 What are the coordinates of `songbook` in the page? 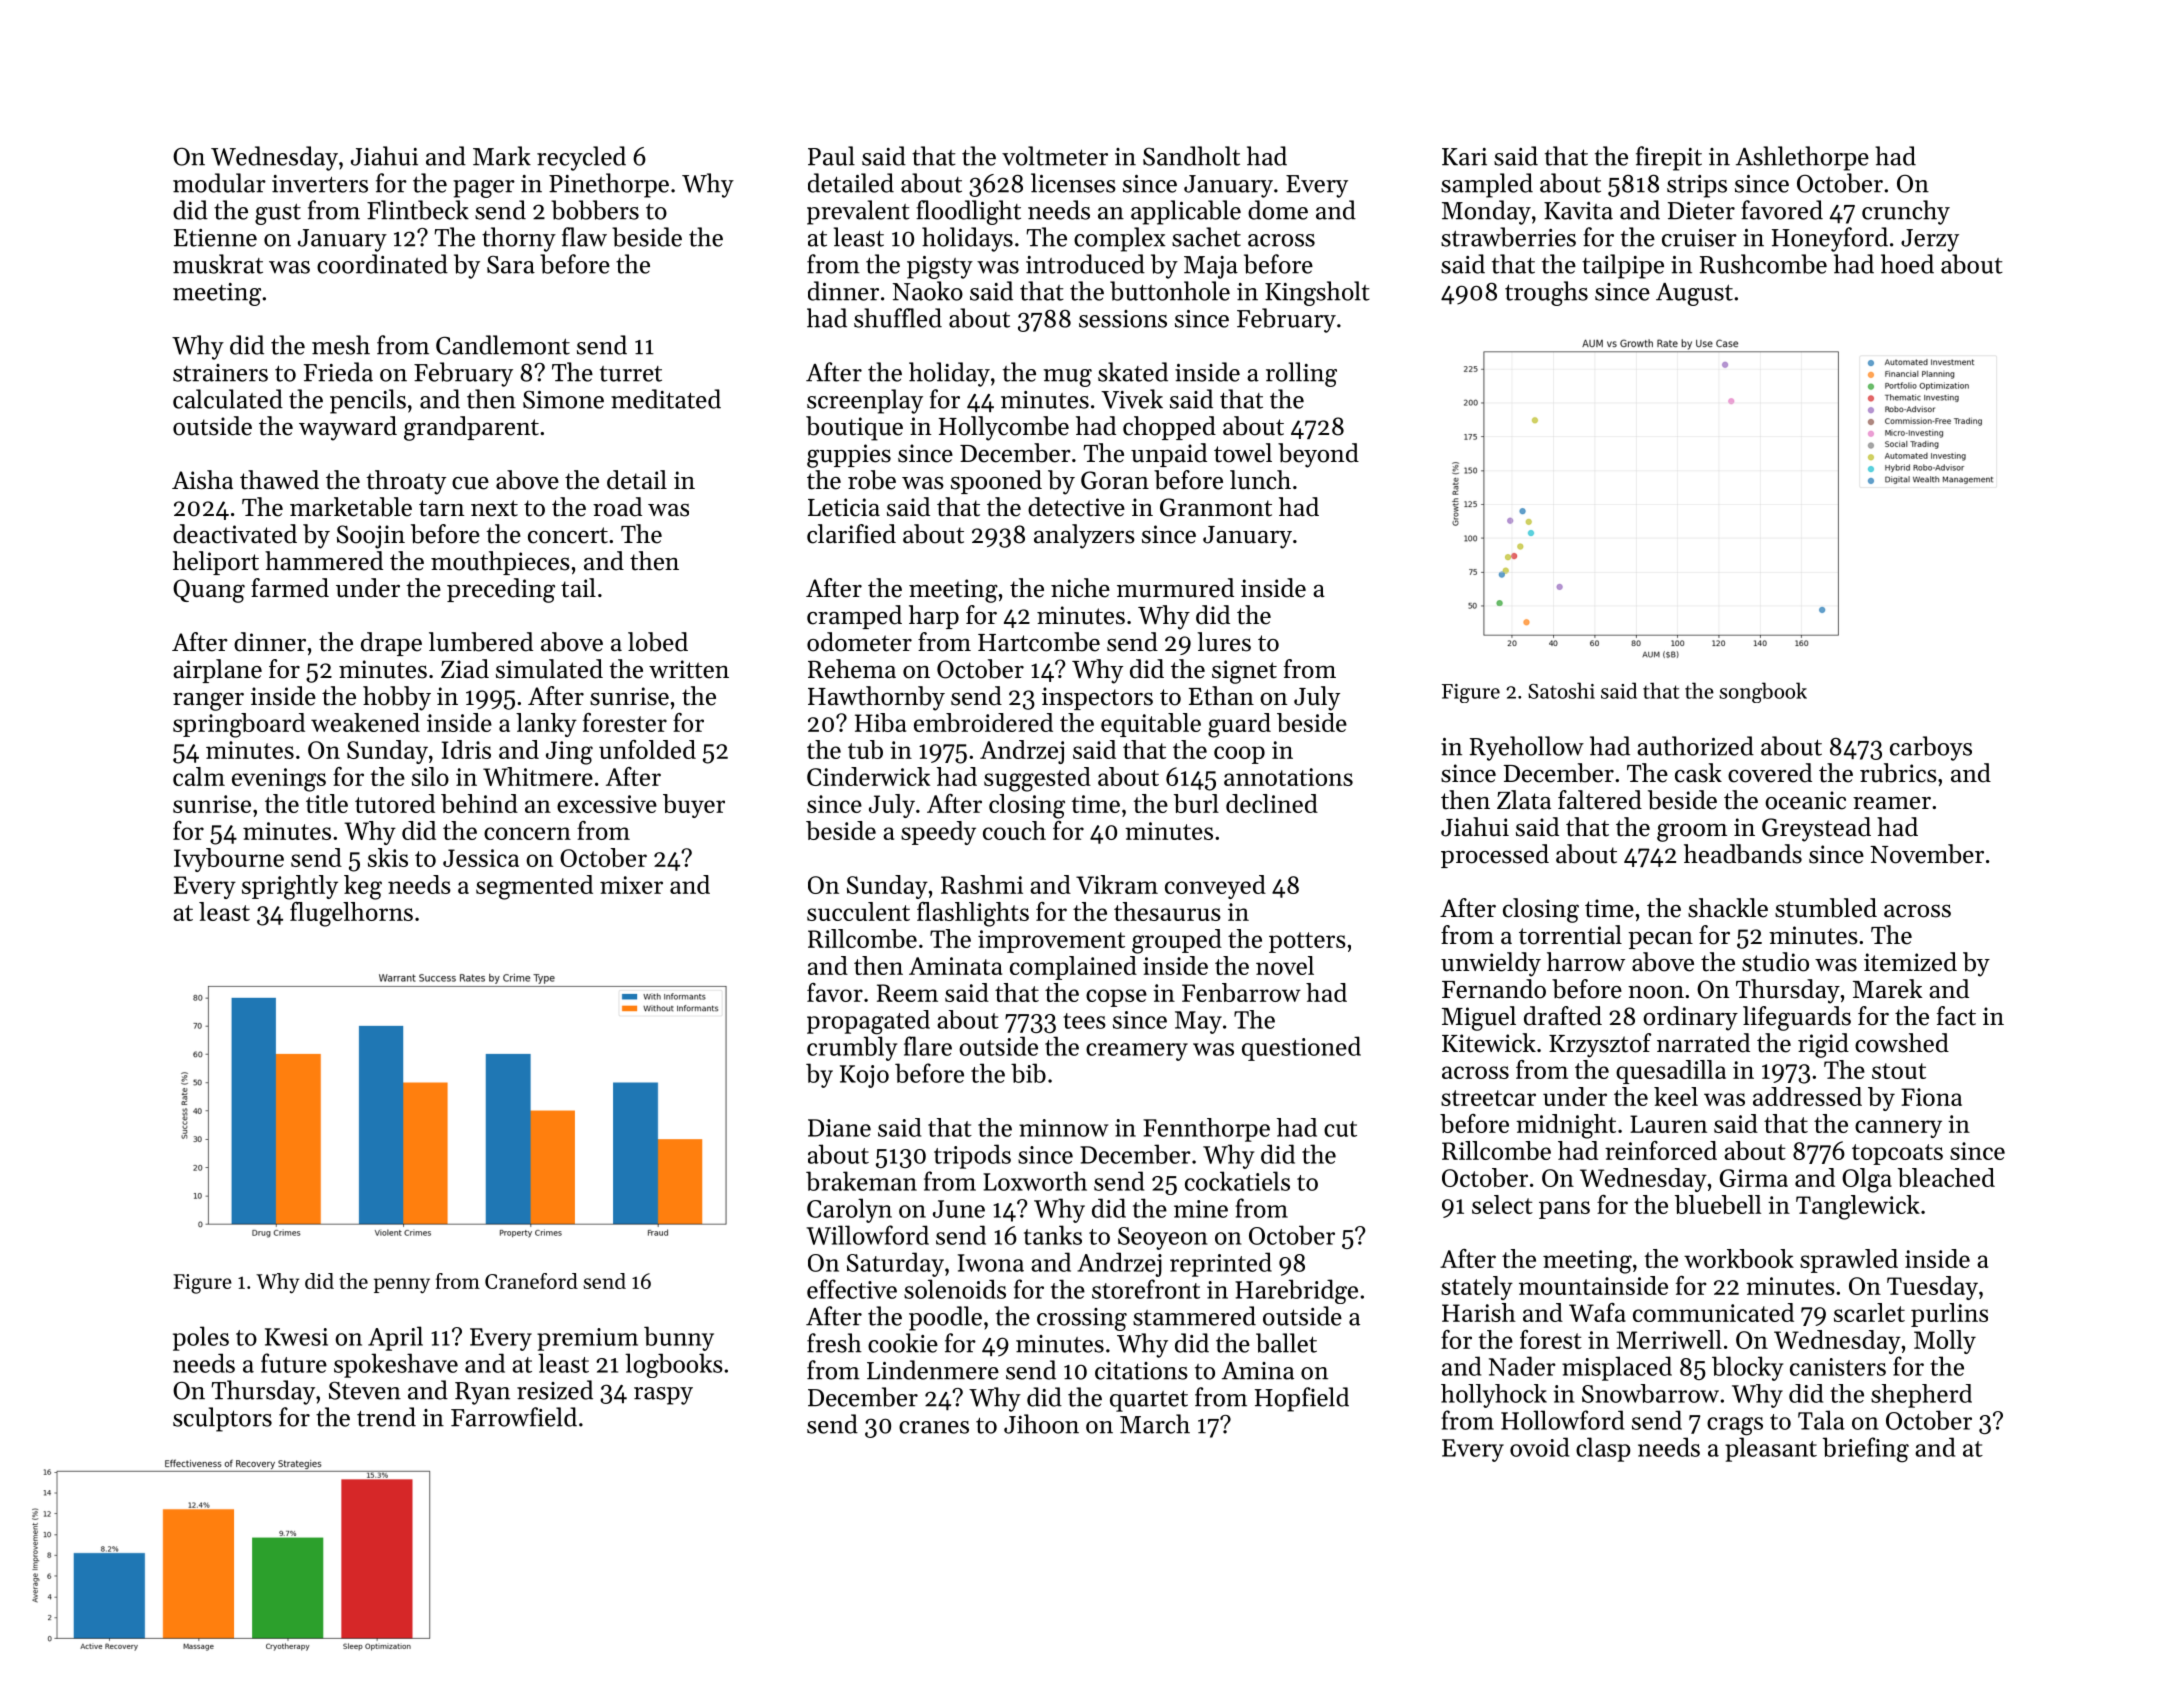 It's located at (1763, 692).
